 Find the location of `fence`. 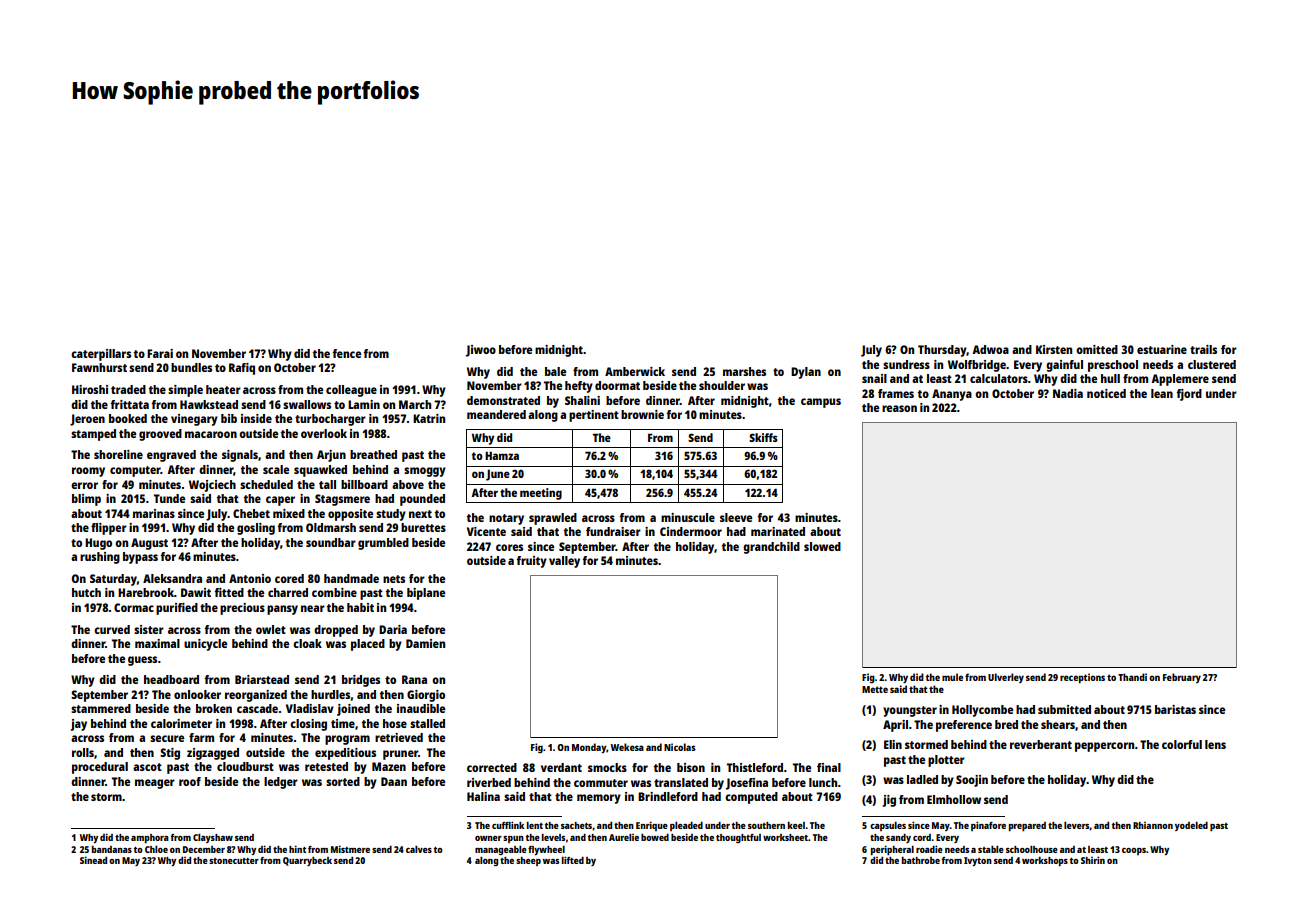

fence is located at coordinates (346, 353).
